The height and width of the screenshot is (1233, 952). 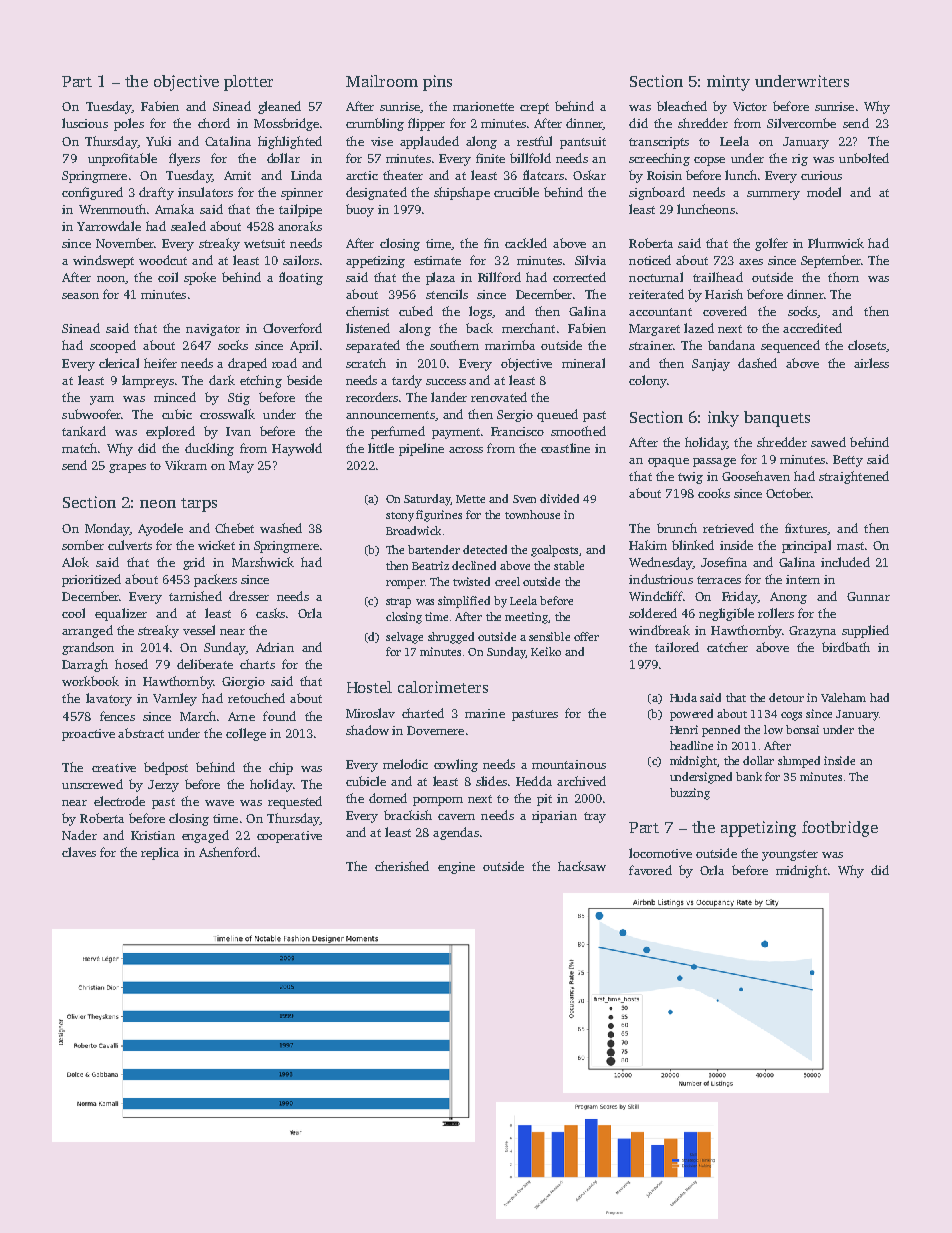 I want to click on cavern, so click(x=456, y=817).
